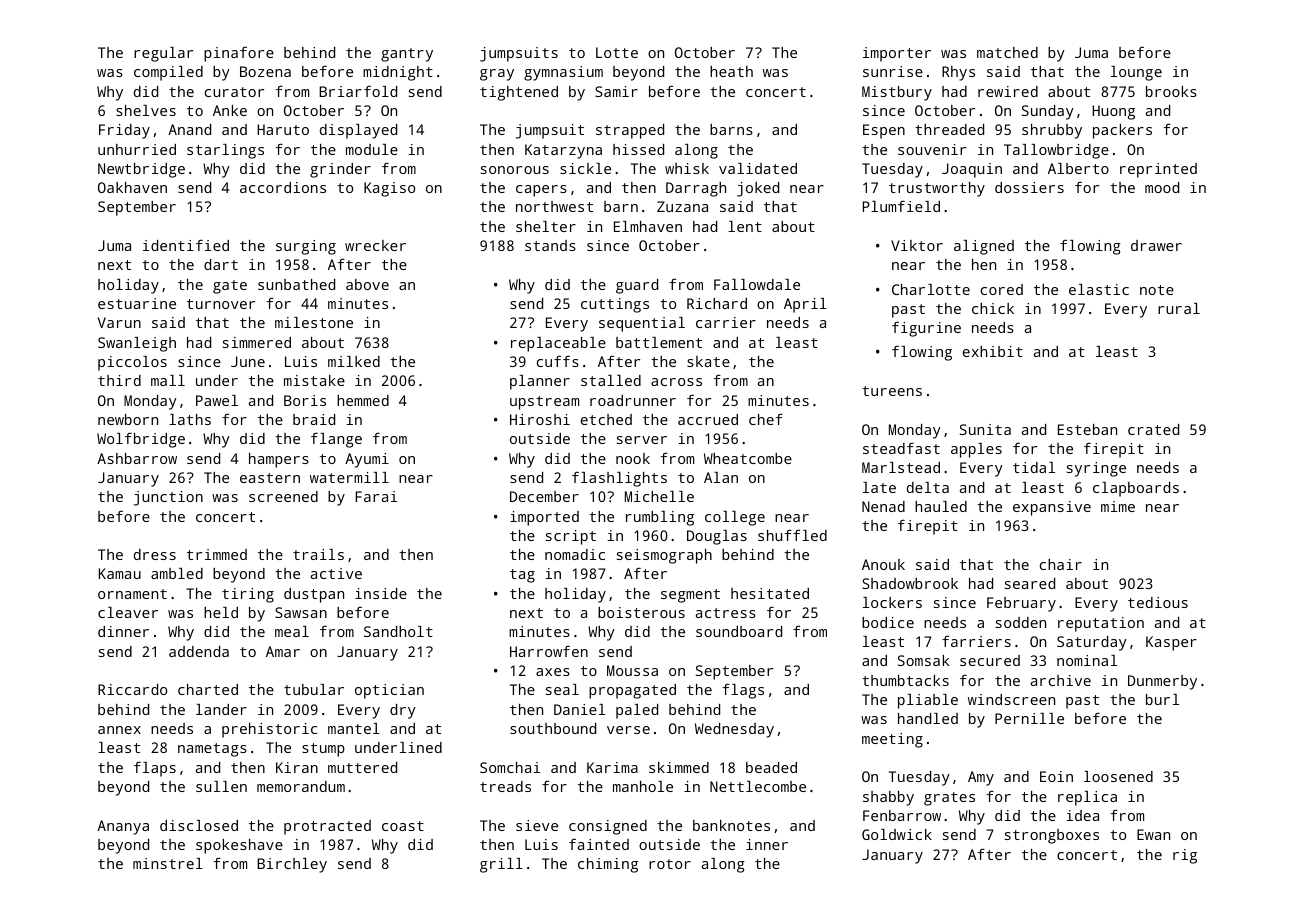 The height and width of the screenshot is (924, 1308). Describe the element at coordinates (1156, 245) in the screenshot. I see `drawer` at that location.
